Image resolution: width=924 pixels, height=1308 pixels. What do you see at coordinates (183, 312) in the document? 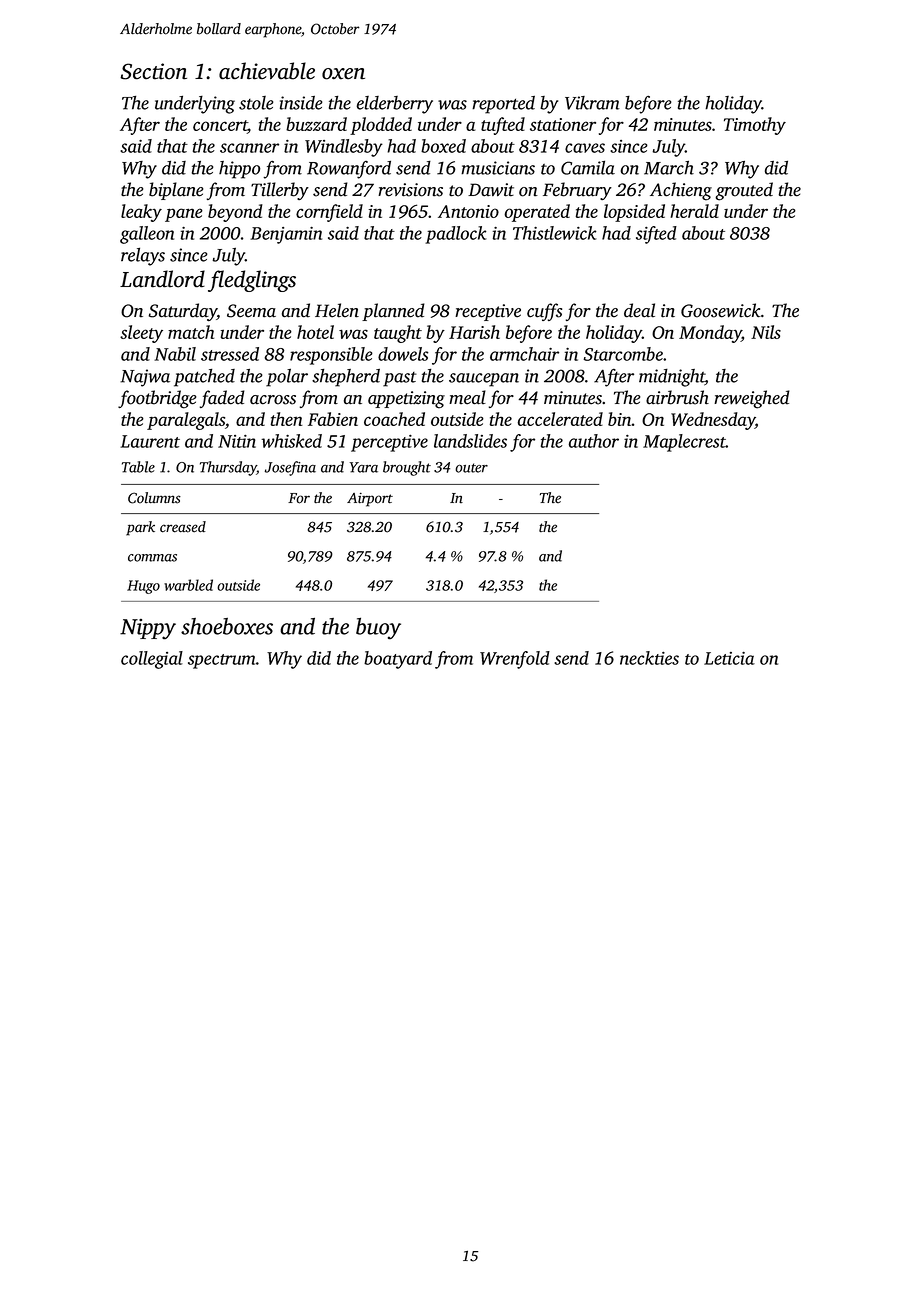
I see `Saturday` at bounding box center [183, 312].
